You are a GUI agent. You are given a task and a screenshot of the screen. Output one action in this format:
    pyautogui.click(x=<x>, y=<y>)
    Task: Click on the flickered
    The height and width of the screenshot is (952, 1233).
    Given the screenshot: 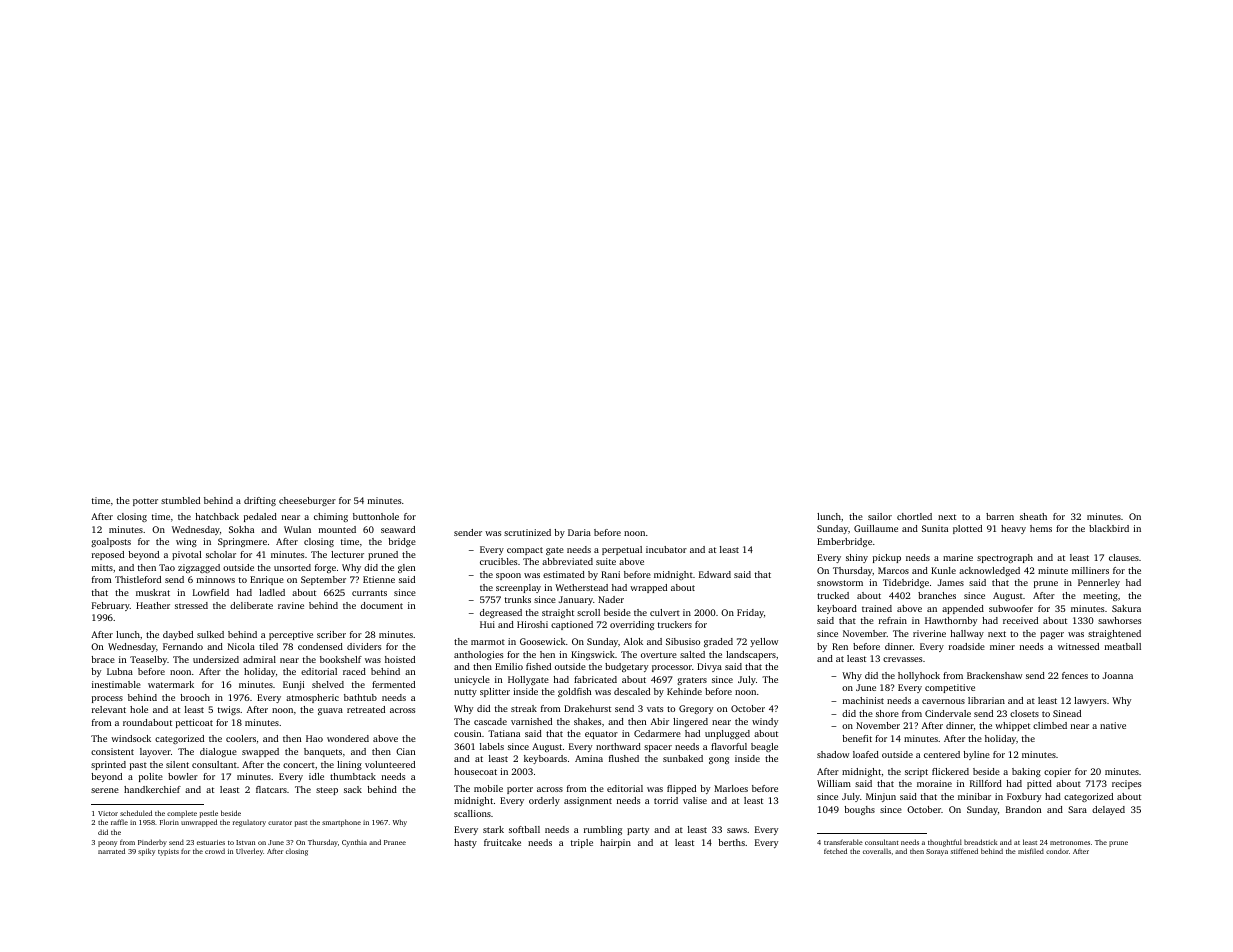 What is the action you would take?
    pyautogui.click(x=950, y=771)
